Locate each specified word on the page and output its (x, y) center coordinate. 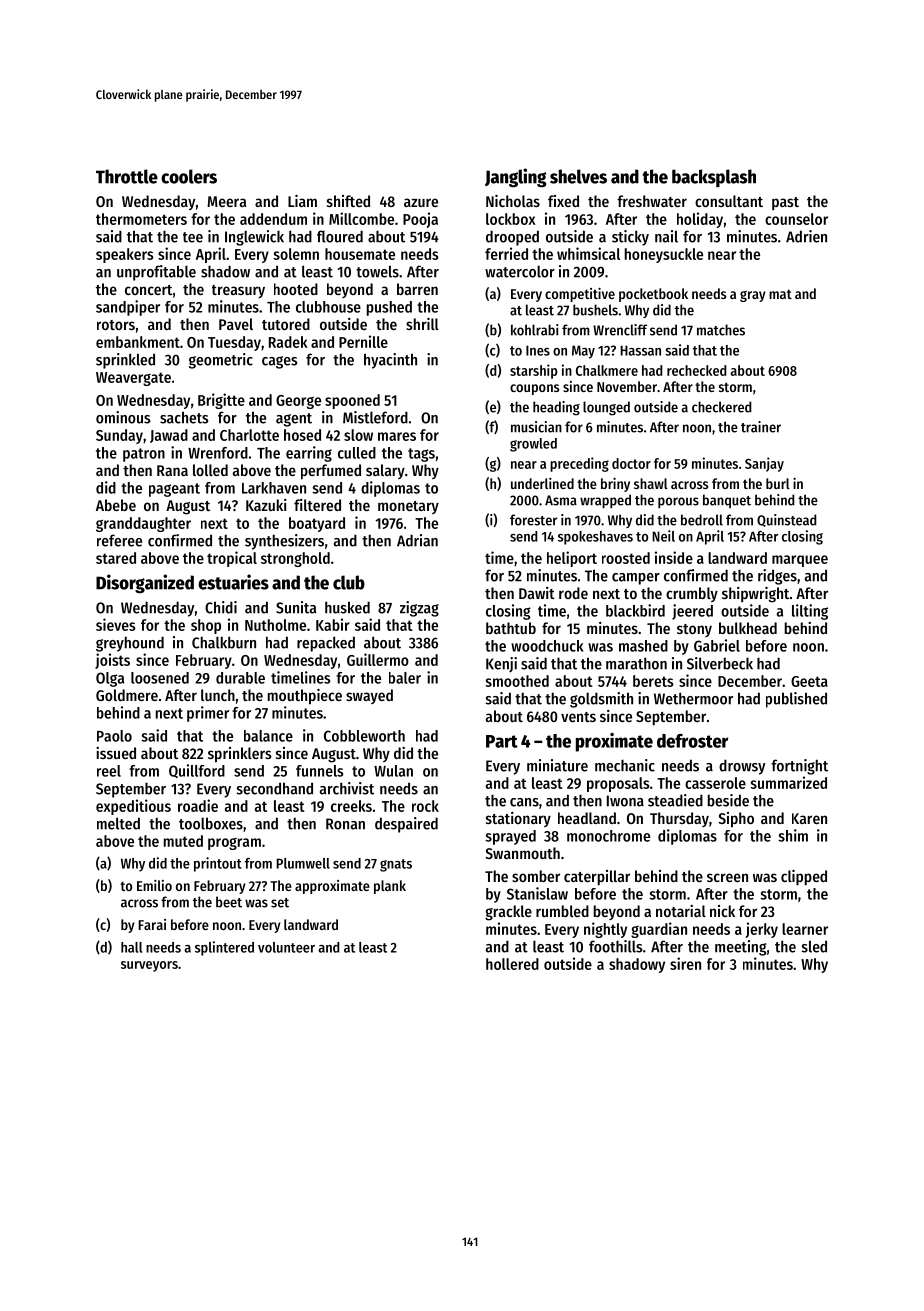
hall (131, 947)
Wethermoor (693, 698)
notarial (681, 911)
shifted (348, 201)
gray (753, 296)
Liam (302, 201)
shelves (578, 176)
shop (206, 626)
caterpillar (597, 878)
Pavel (236, 324)
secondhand (274, 788)
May (583, 352)
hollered (512, 964)
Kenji (501, 665)
